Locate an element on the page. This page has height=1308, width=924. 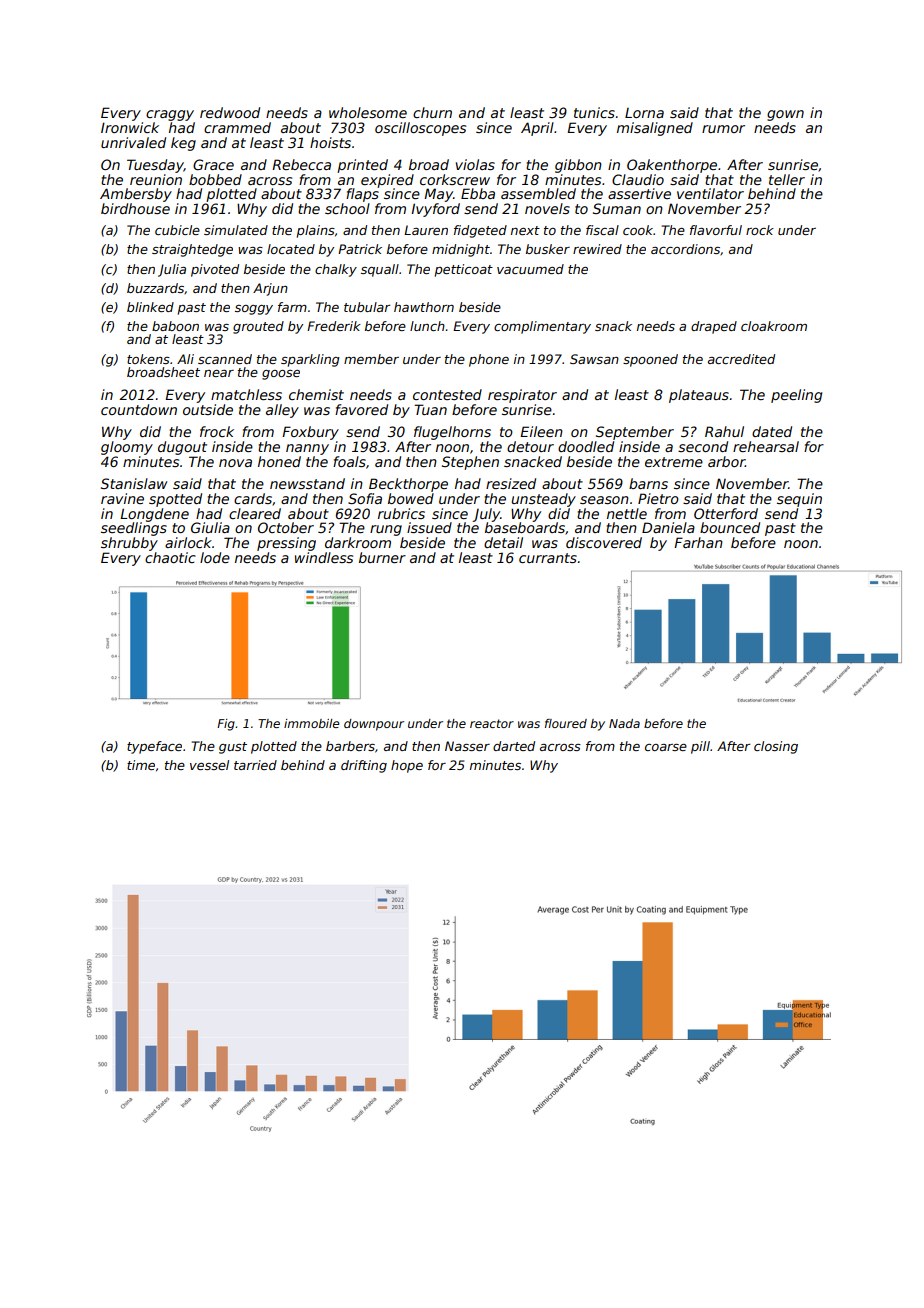
respirator is located at coordinates (522, 396).
